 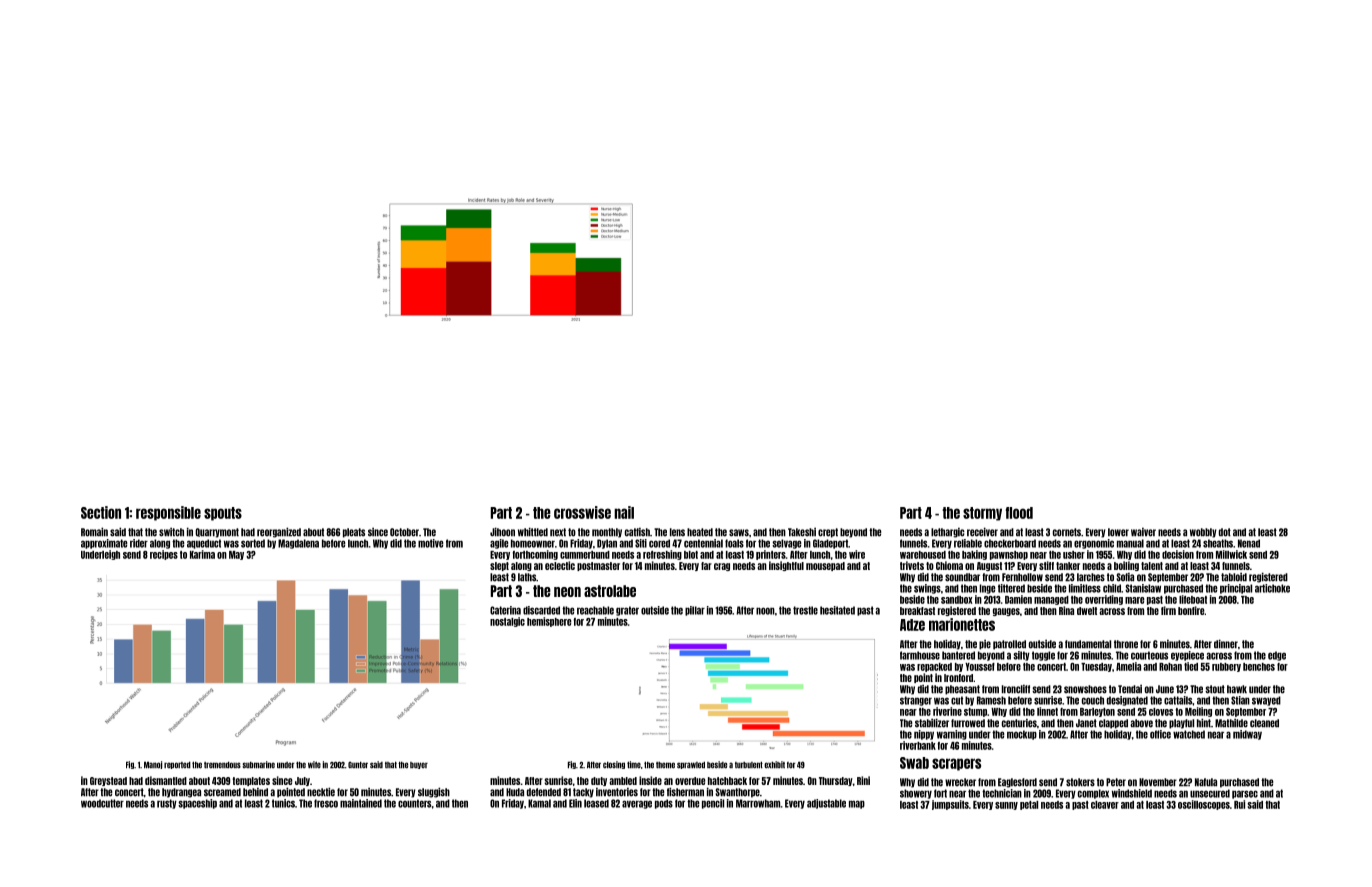 I want to click on hemisphere, so click(x=549, y=622).
